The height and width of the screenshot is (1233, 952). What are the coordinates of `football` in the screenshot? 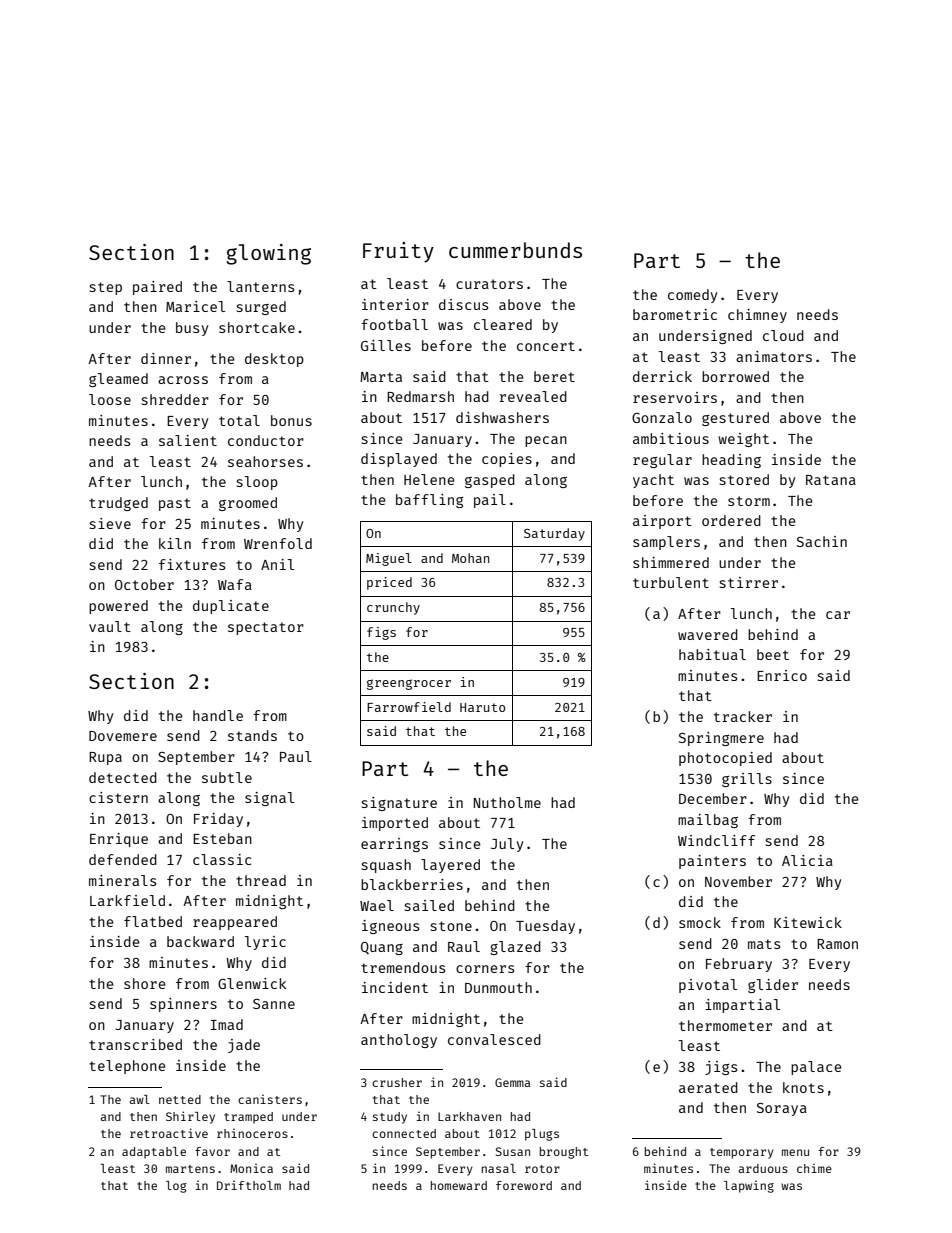 It's located at (394, 324).
